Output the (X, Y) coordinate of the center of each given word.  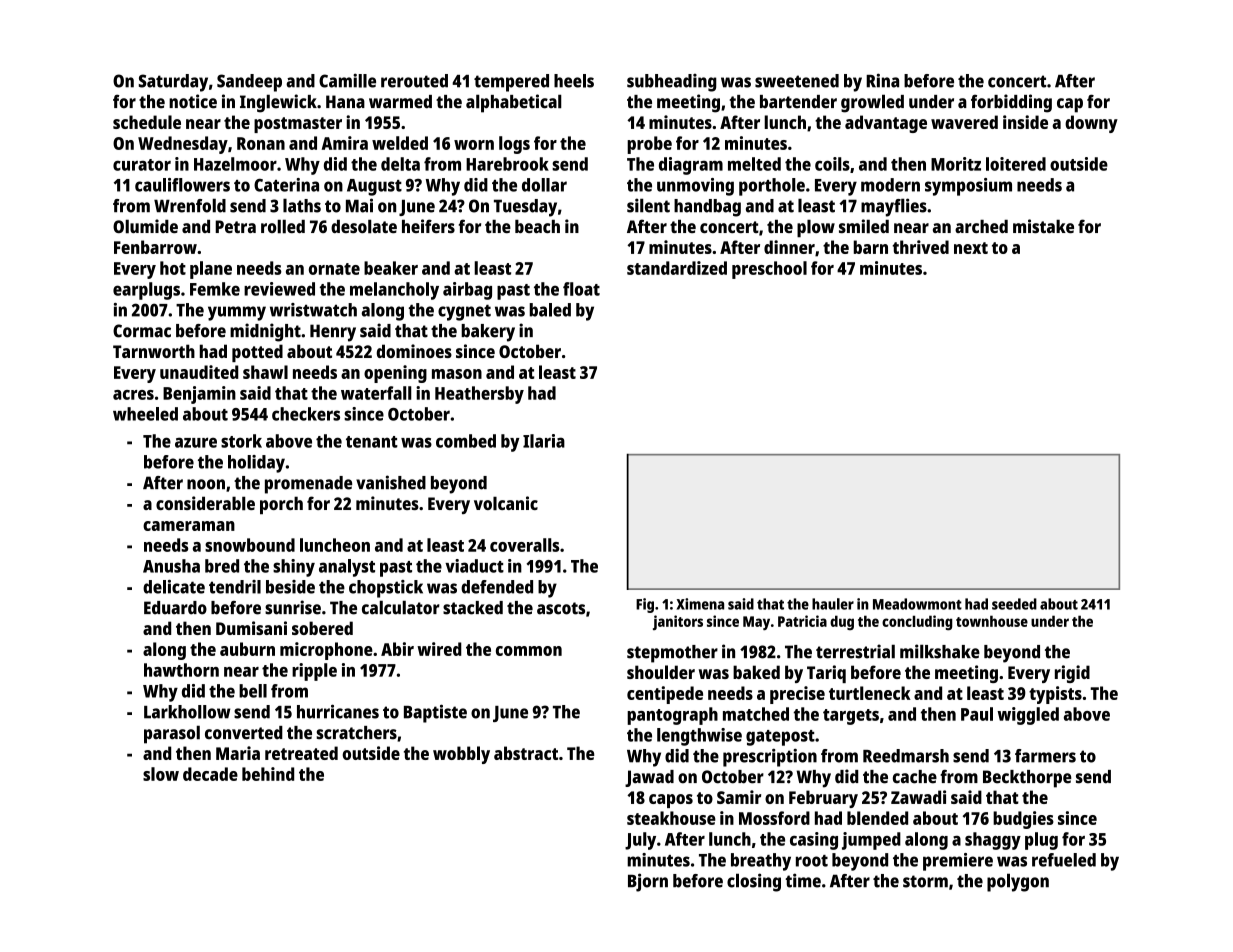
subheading (672, 83)
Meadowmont (917, 604)
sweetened (797, 81)
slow (161, 774)
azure (196, 442)
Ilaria (544, 441)
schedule (147, 122)
